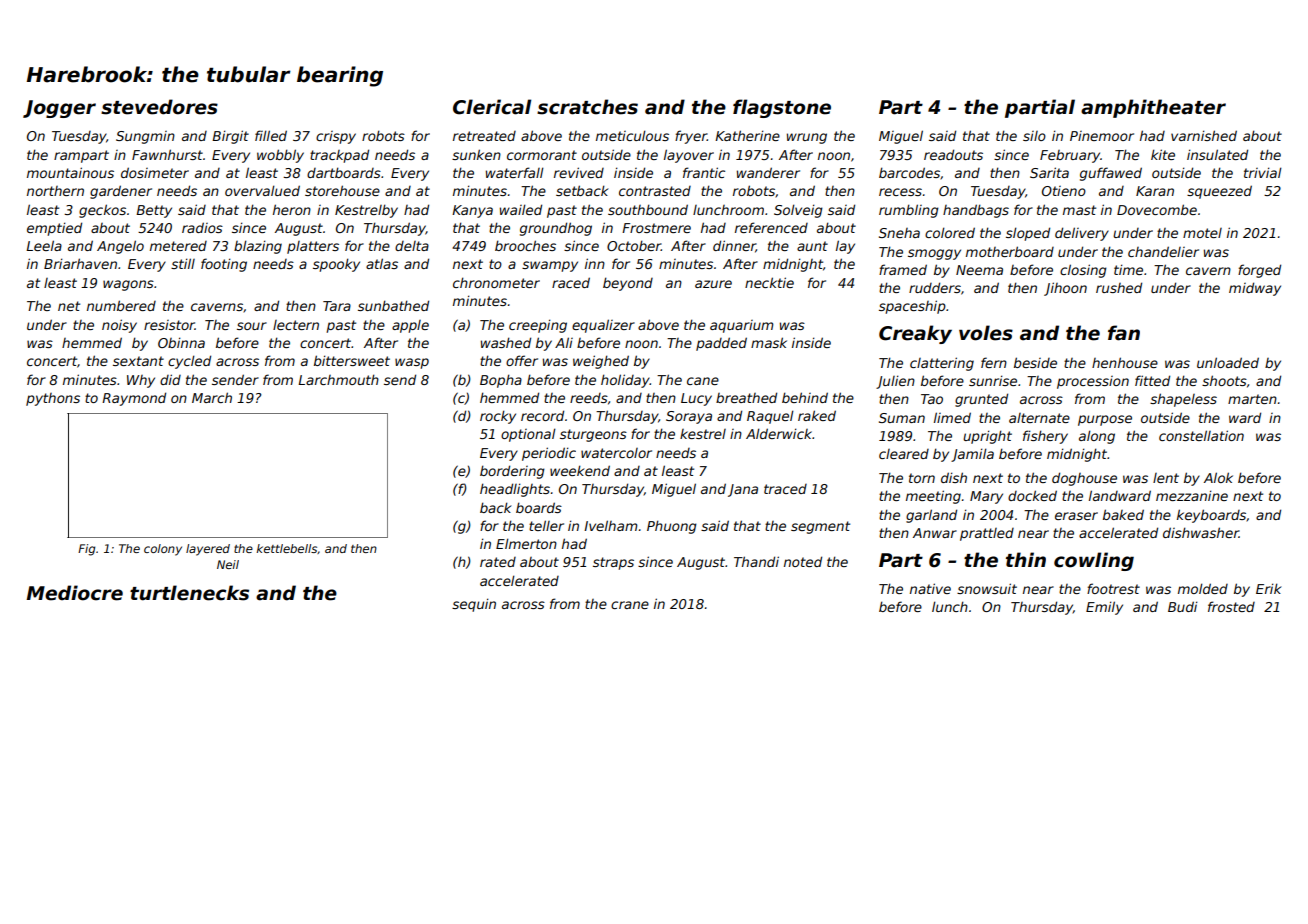 Image resolution: width=1308 pixels, height=924 pixels. What do you see at coordinates (189, 593) in the screenshot?
I see `turtlenecks` at bounding box center [189, 593].
